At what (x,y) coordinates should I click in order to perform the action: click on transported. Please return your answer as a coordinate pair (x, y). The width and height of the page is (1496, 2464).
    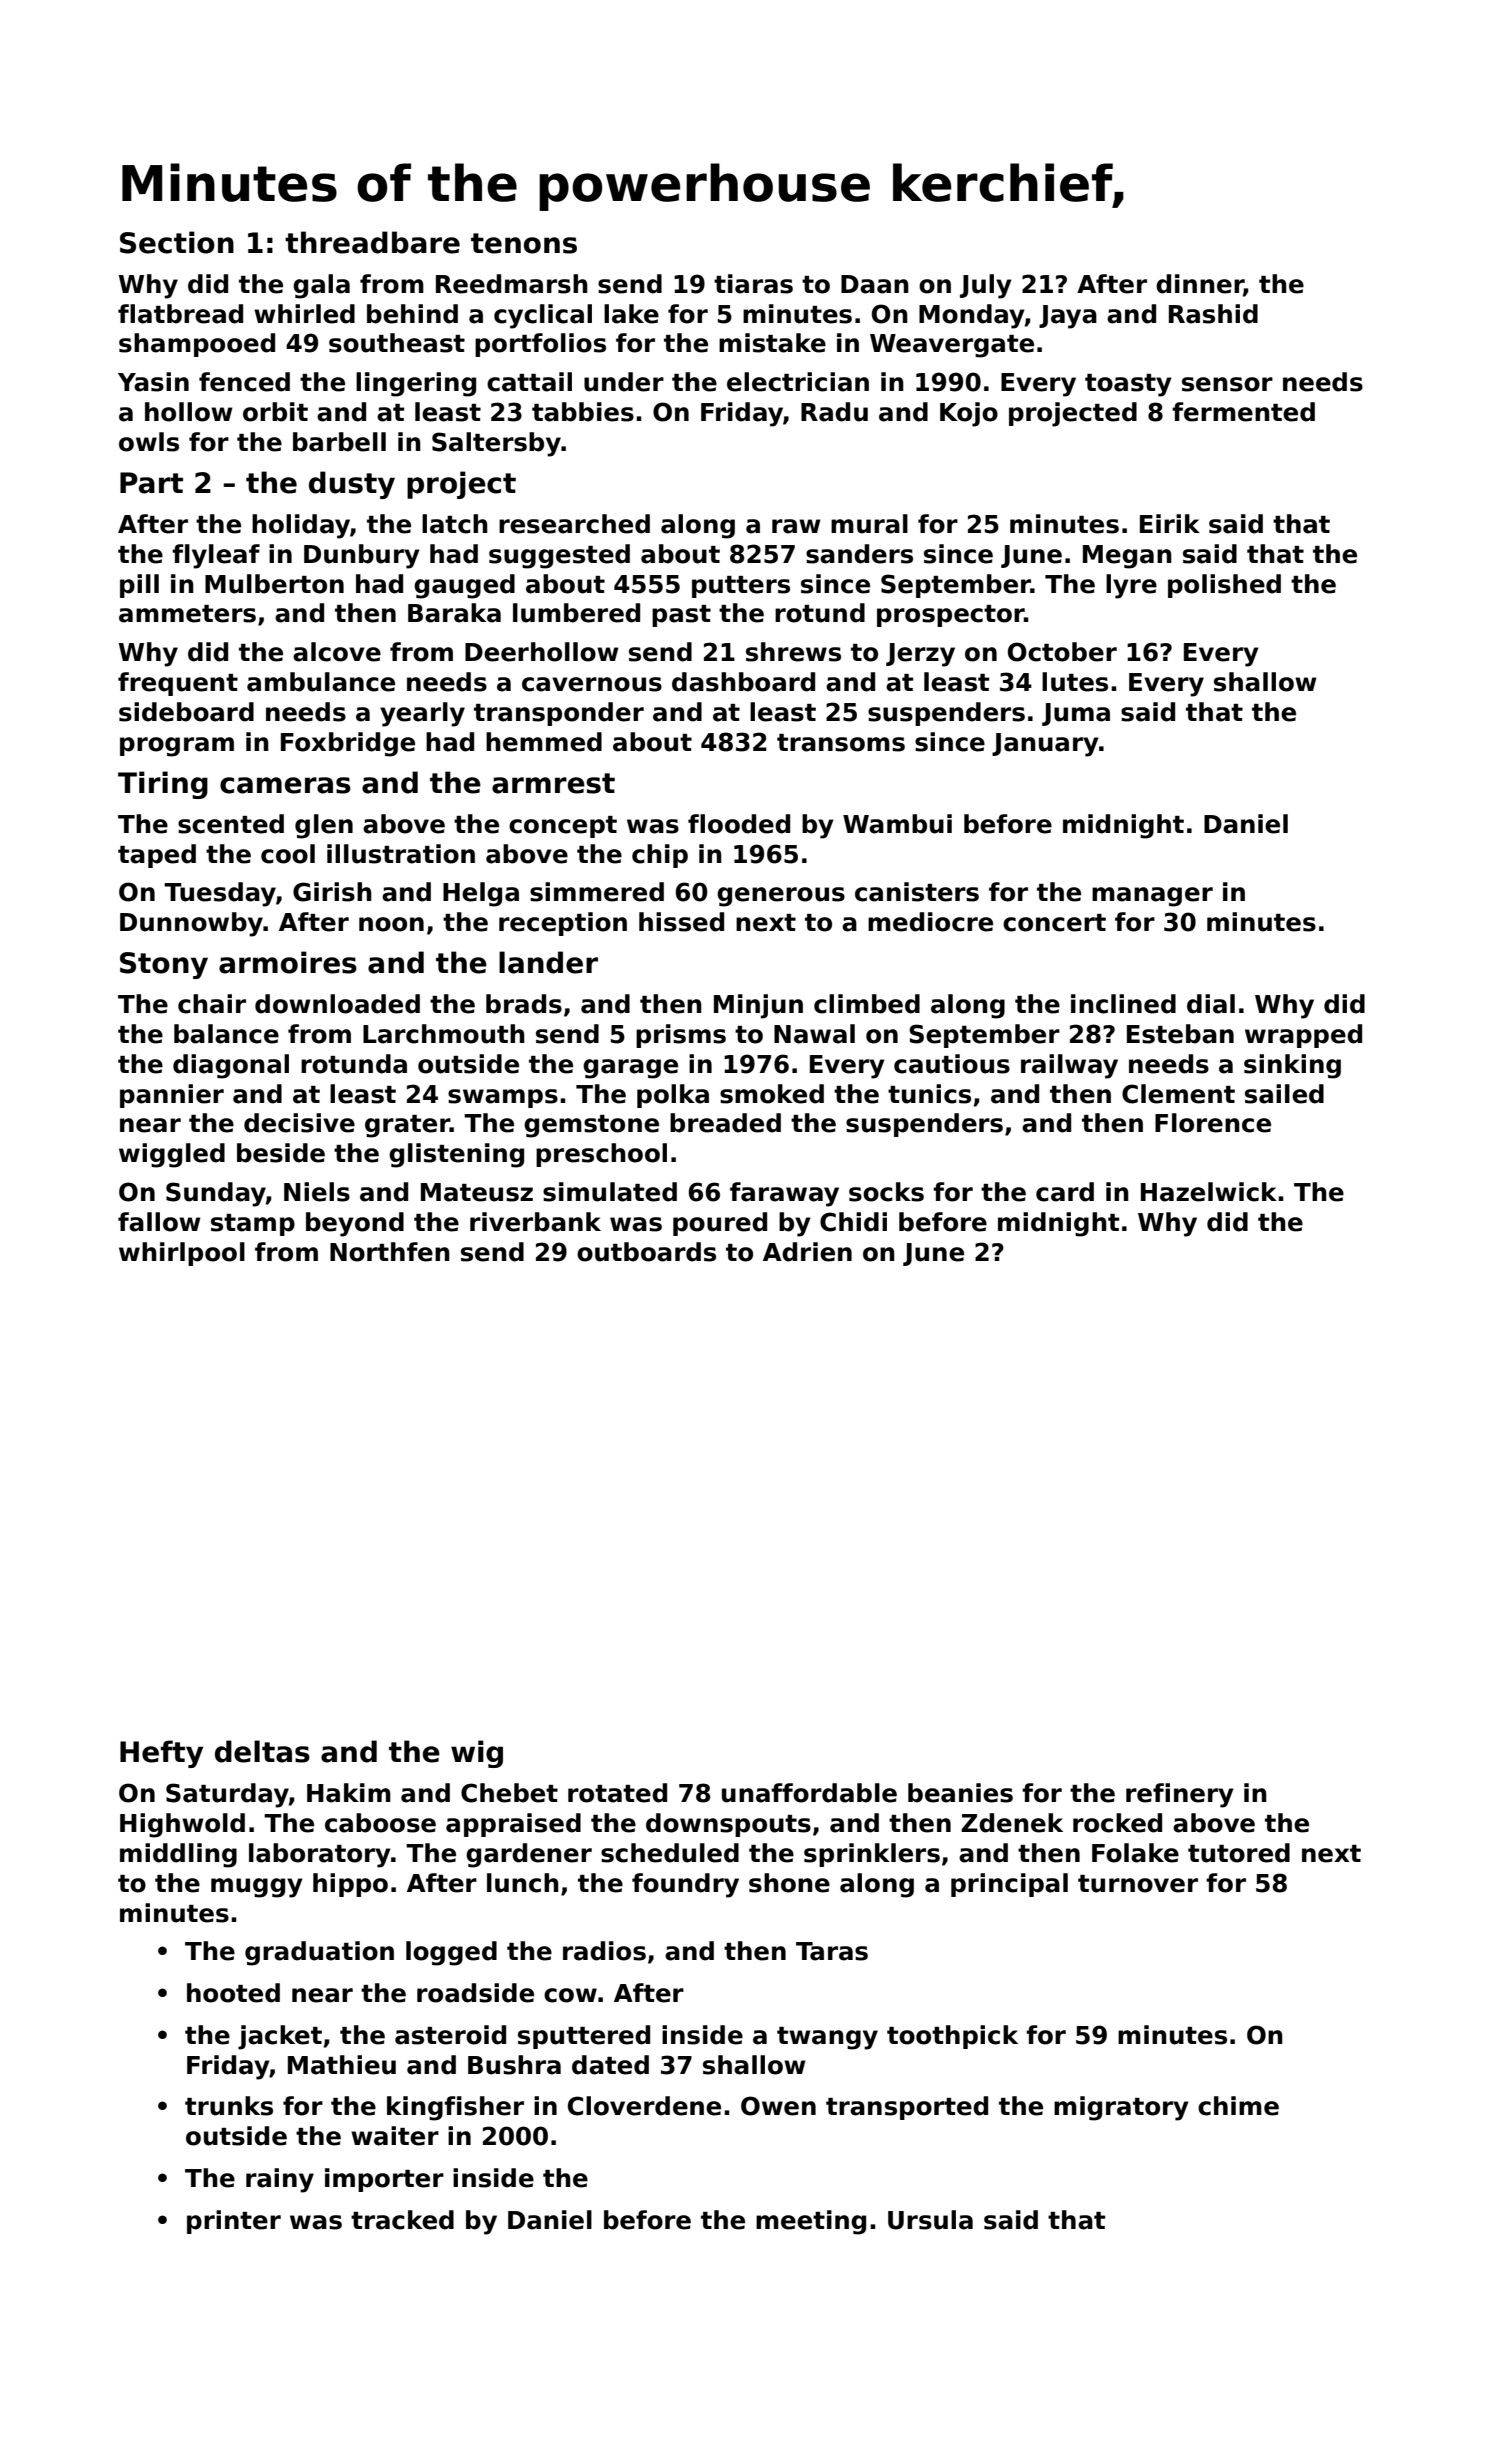
    Looking at the image, I should click on (907, 2108).
